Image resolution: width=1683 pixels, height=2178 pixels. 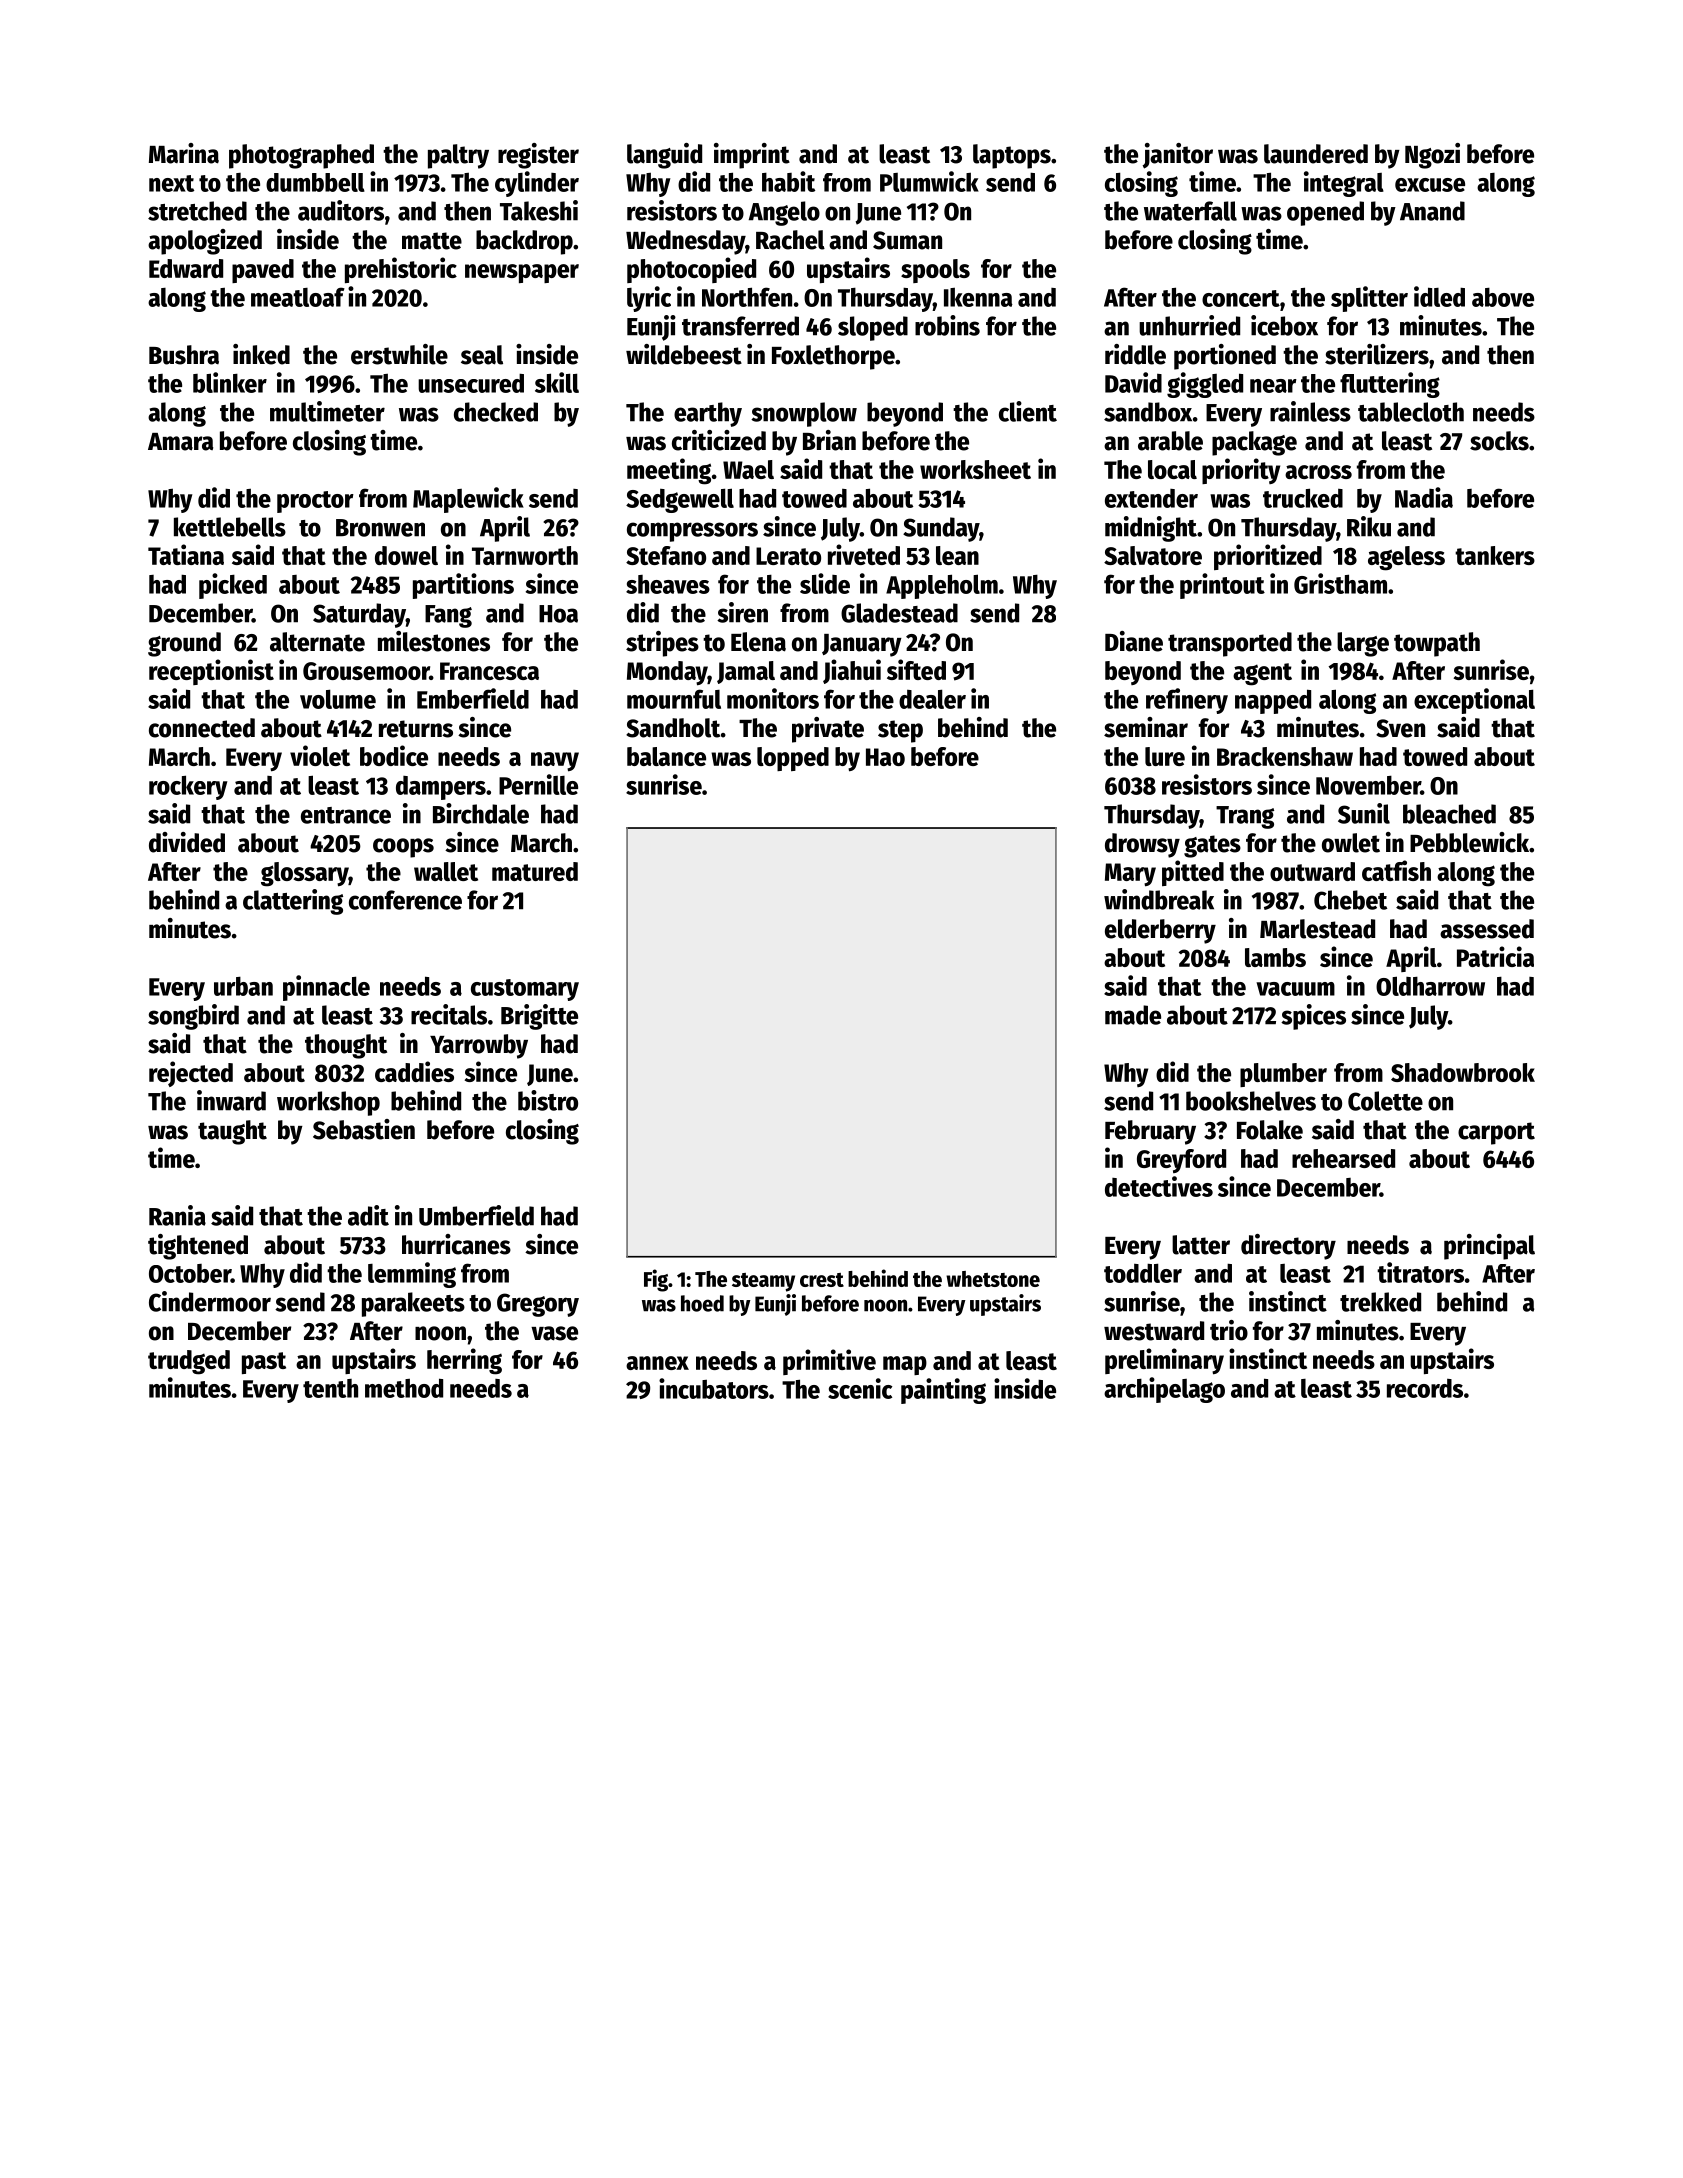 I want to click on detectives, so click(x=1159, y=1186).
